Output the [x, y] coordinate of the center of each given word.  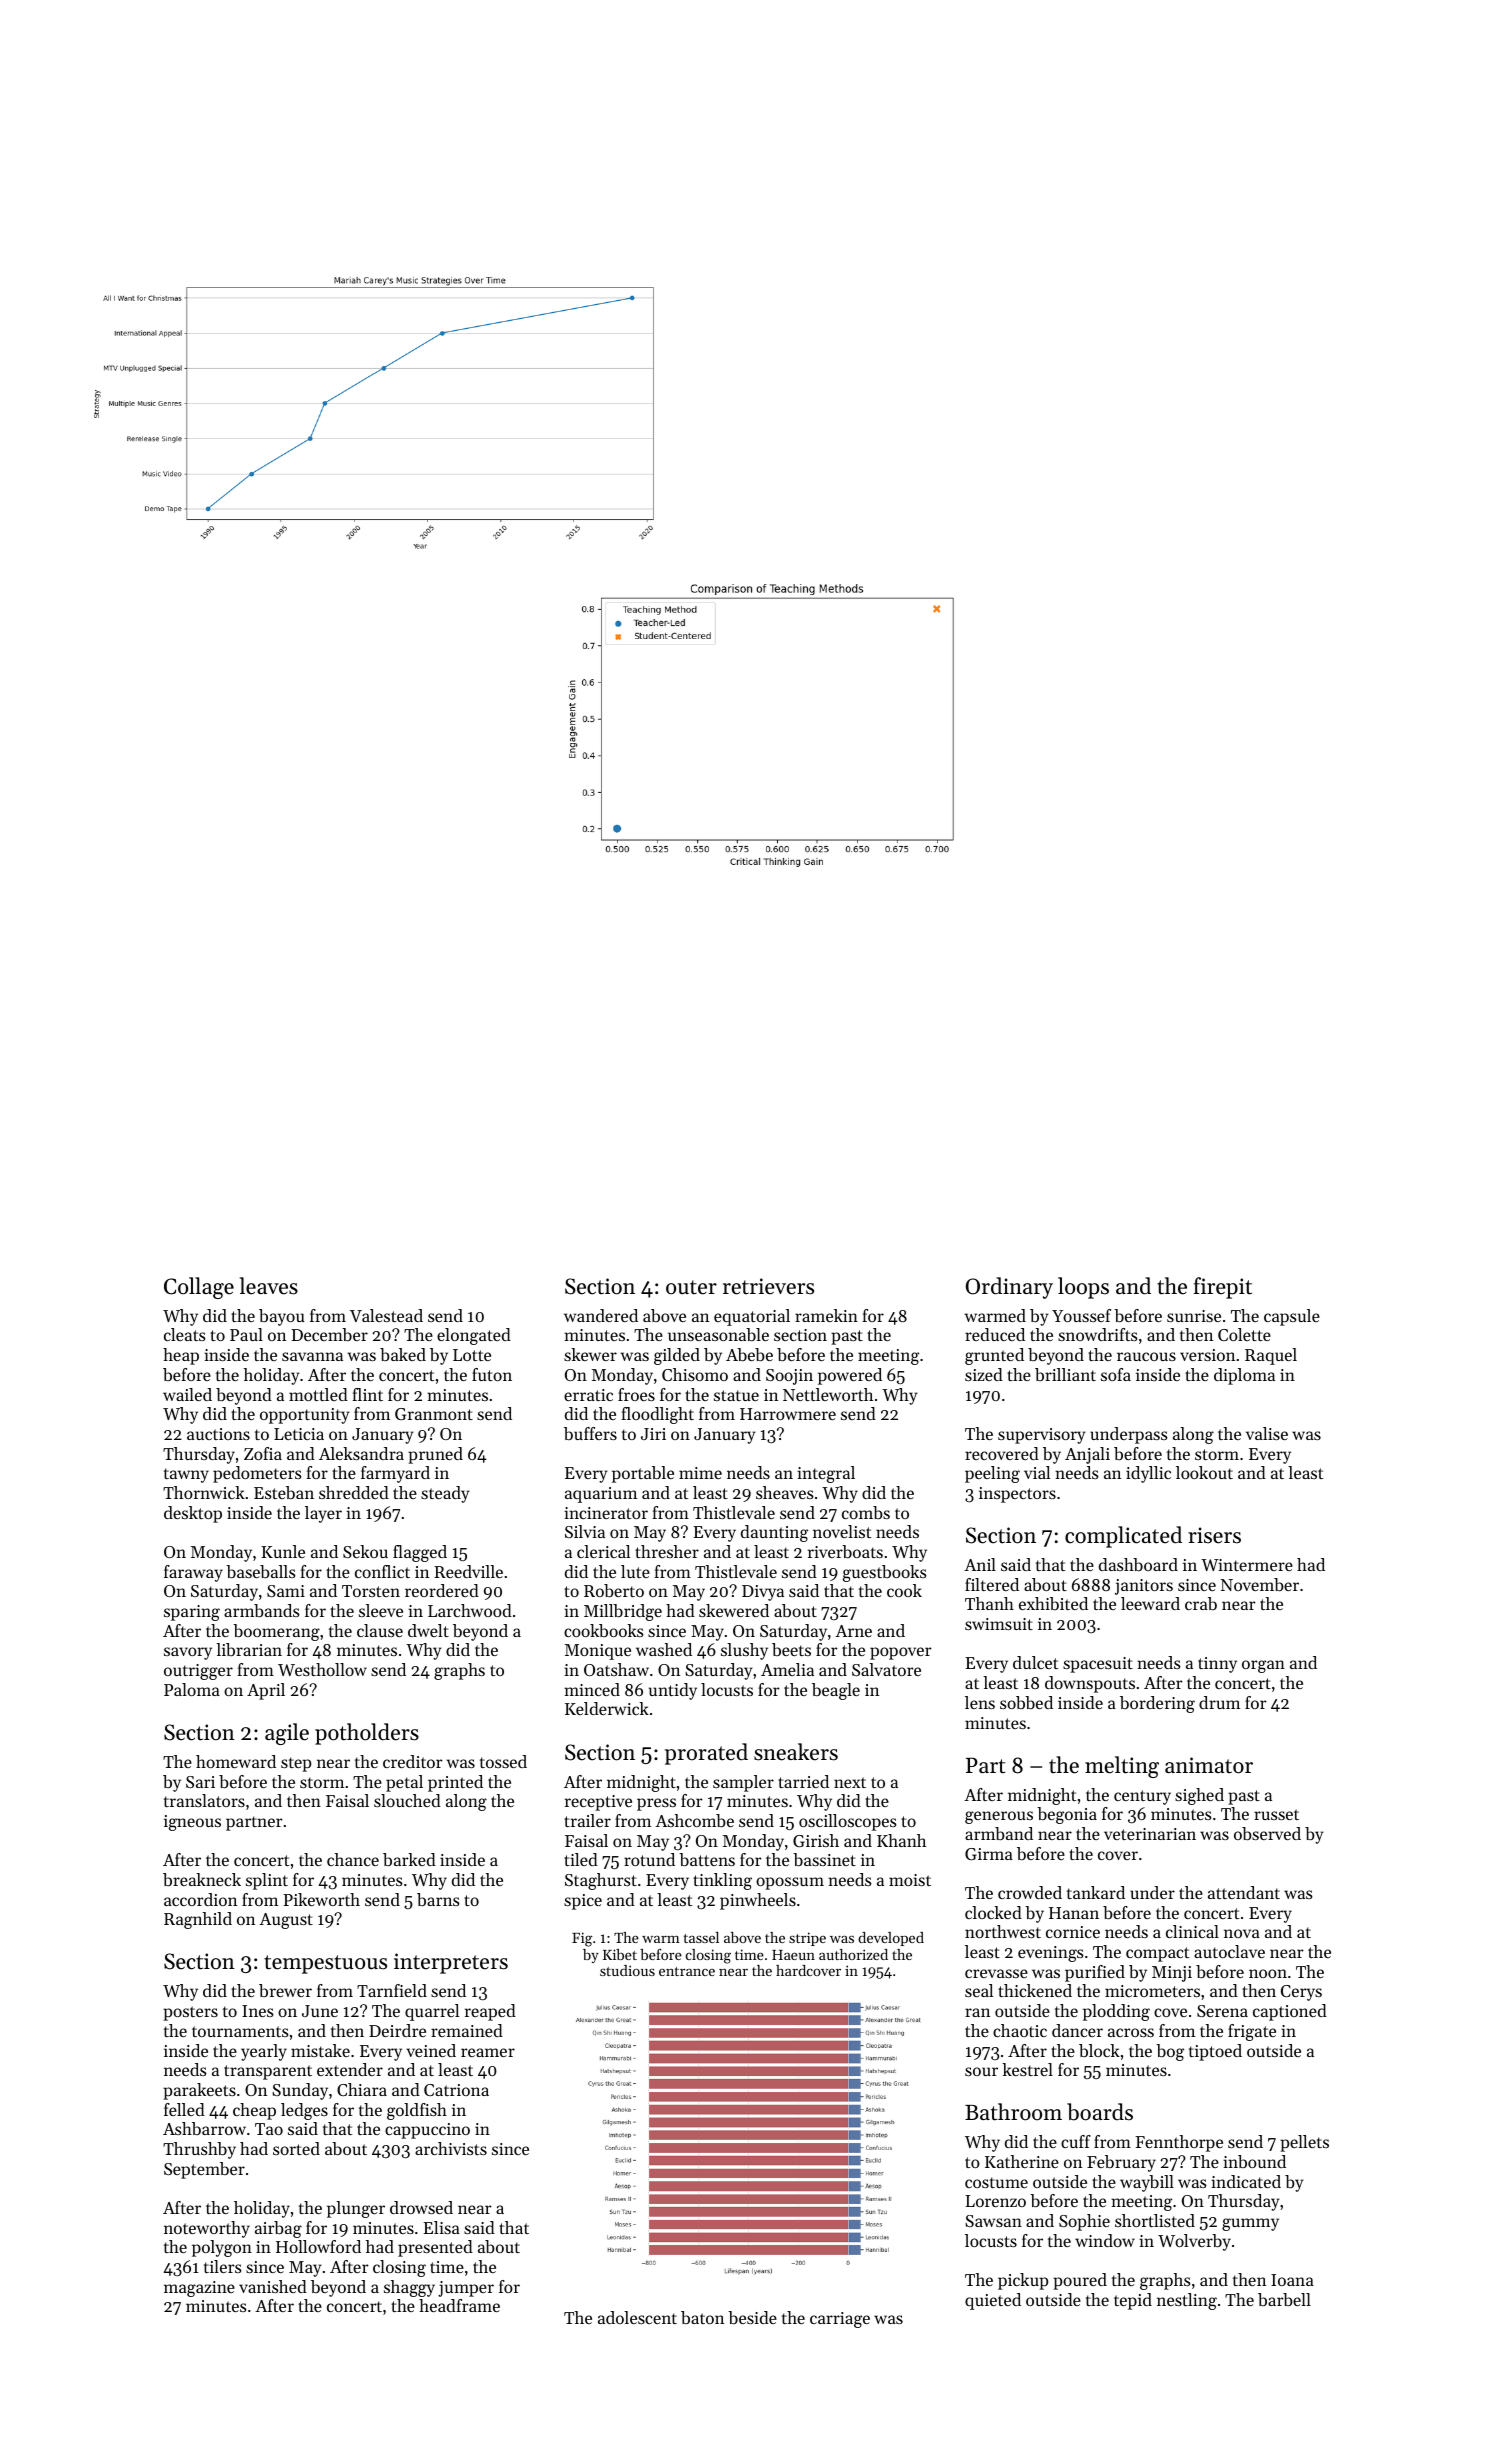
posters [190, 2013]
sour [981, 2071]
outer [691, 1287]
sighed [1199, 1796]
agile [287, 1734]
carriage [840, 2320]
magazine [199, 2289]
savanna [312, 1356]
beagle [836, 1691]
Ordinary [1009, 1288]
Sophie [1084, 2222]
